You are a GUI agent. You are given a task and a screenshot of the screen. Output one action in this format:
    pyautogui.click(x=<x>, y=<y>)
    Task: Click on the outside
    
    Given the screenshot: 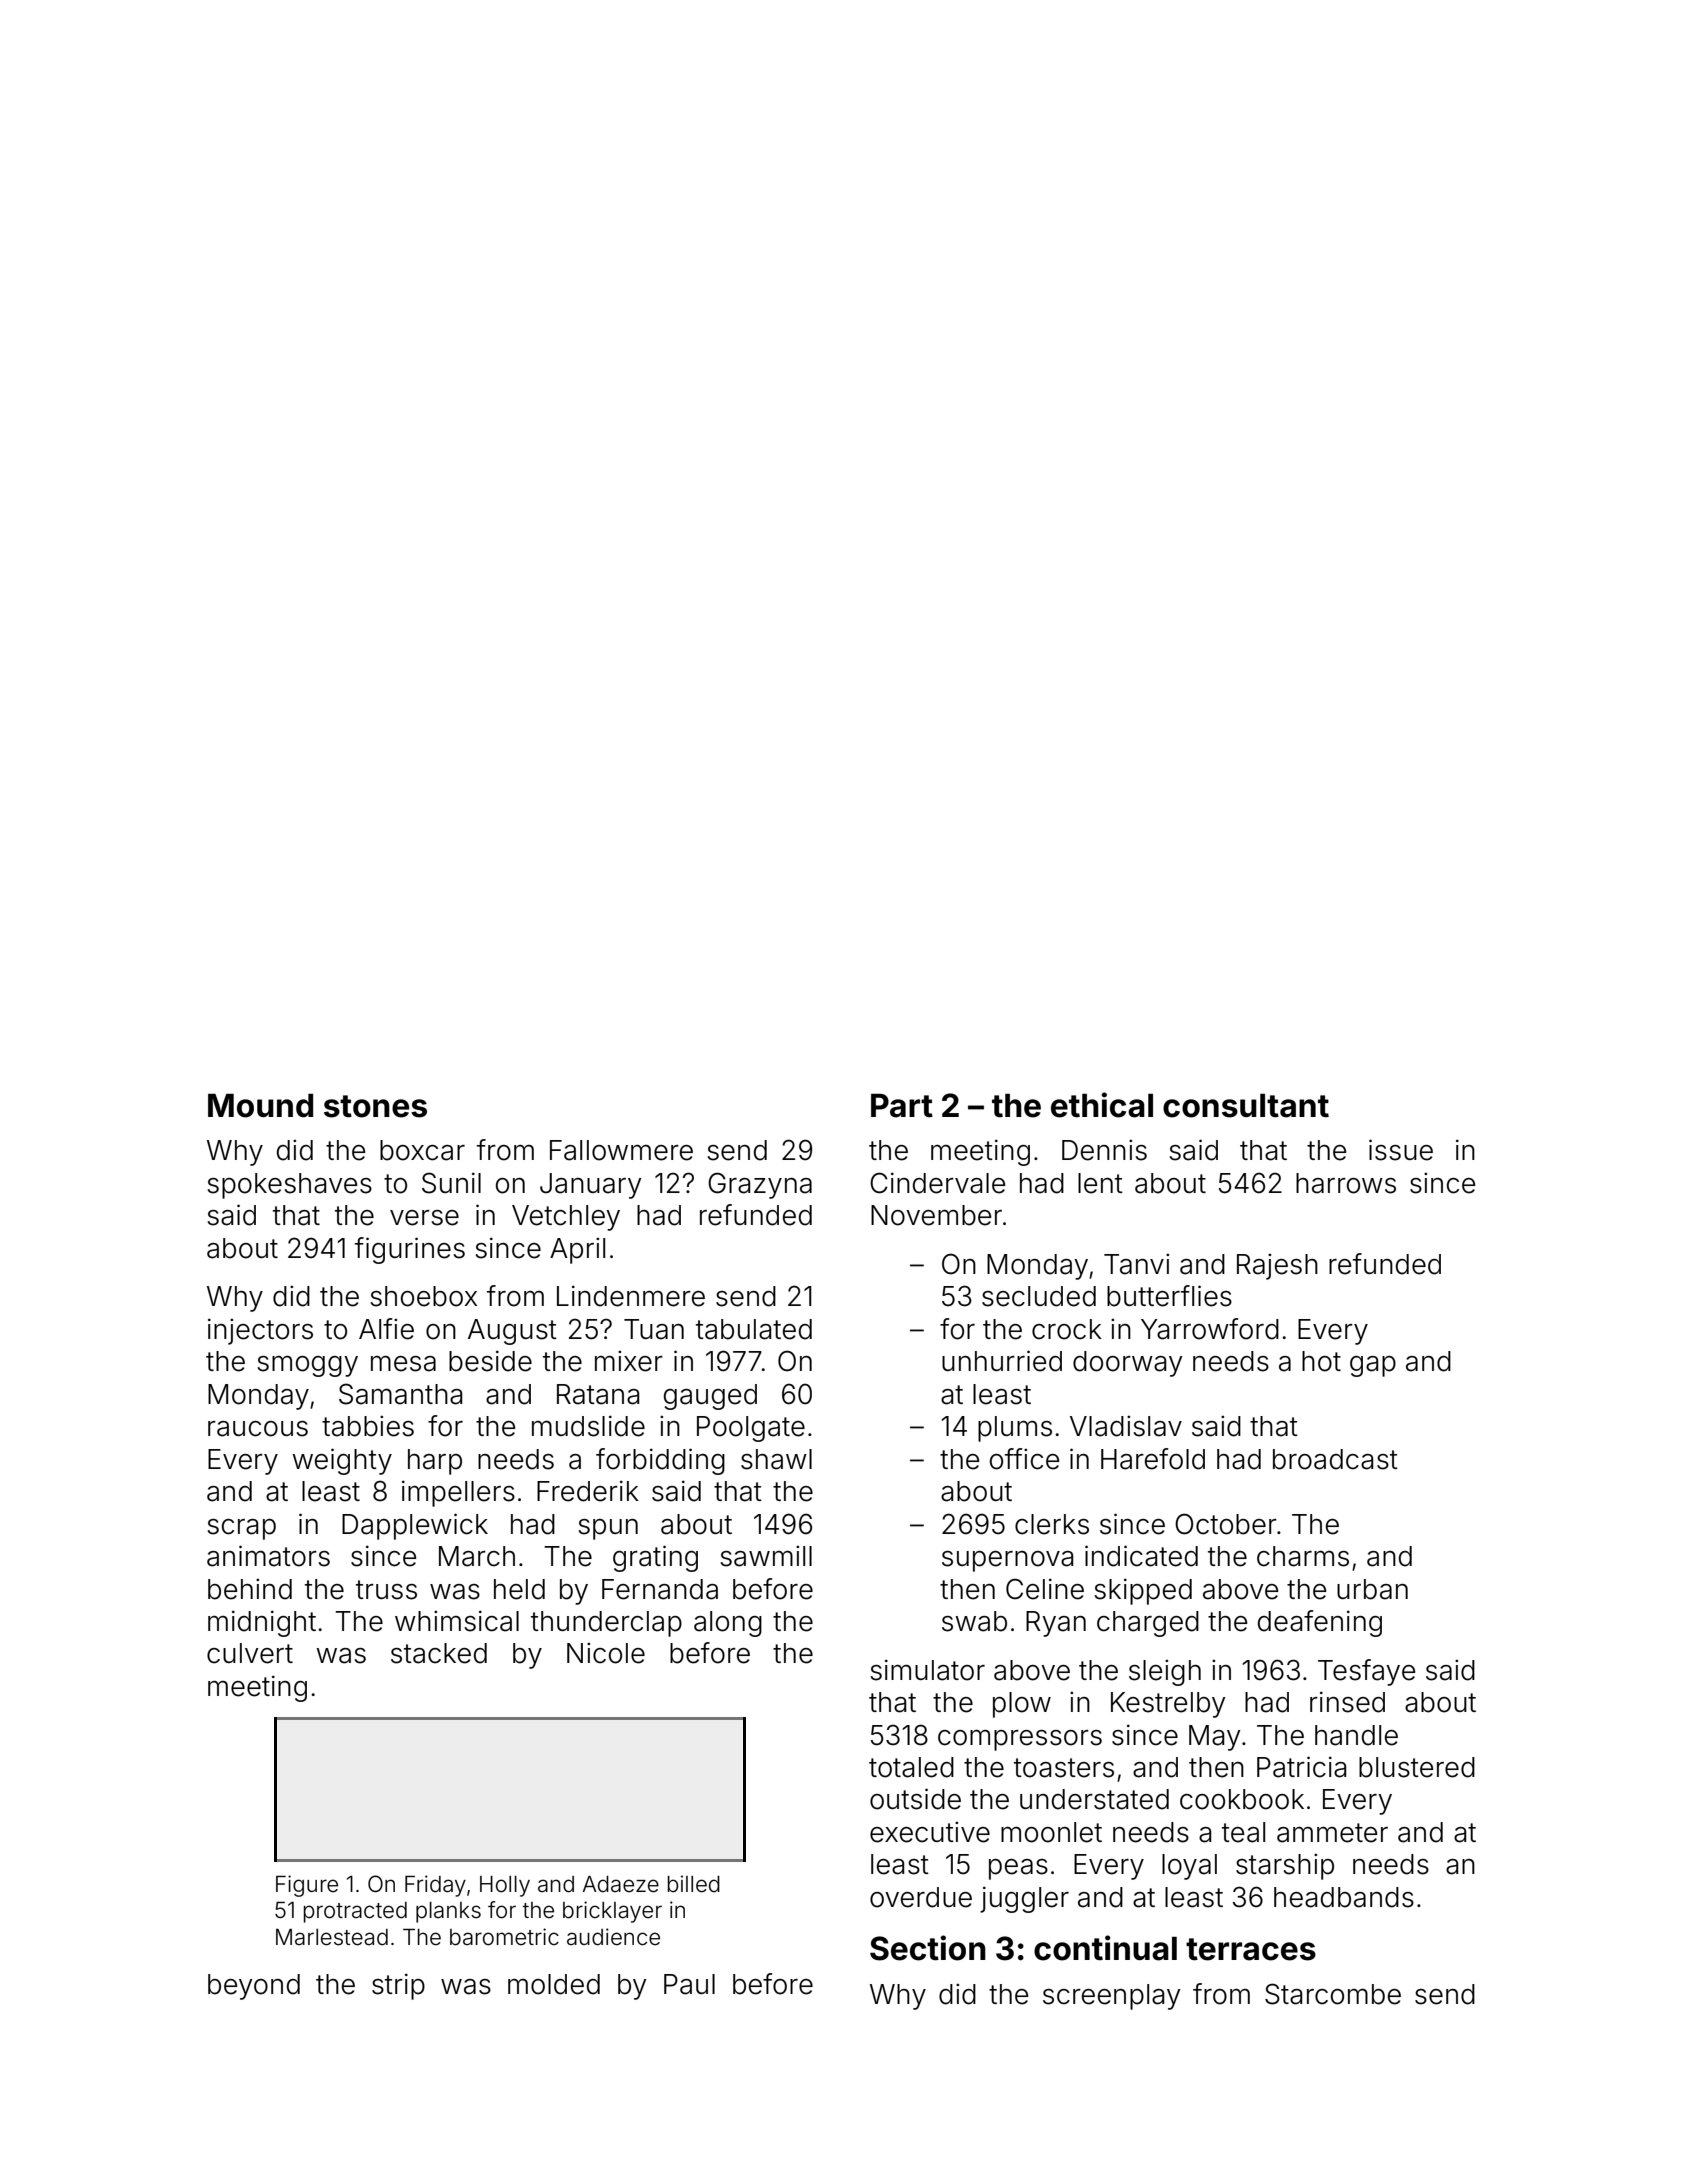 What is the action you would take?
    pyautogui.click(x=915, y=1799)
